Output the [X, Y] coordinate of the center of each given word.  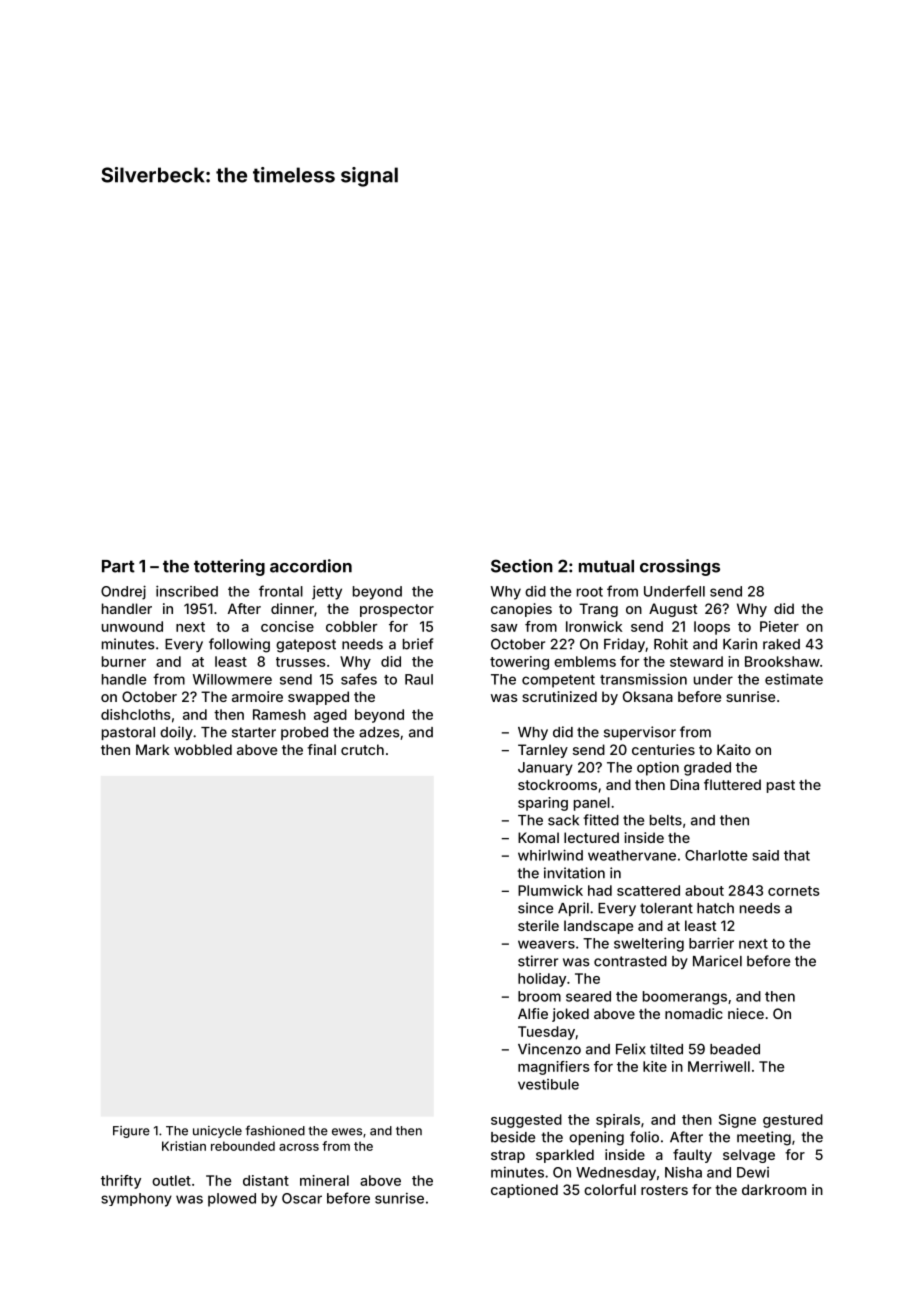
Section [522, 566]
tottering [229, 567]
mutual [606, 566]
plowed [232, 1200]
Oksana [648, 696]
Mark [152, 749]
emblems [585, 661]
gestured [793, 1121]
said [765, 855]
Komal [538, 837]
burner [124, 661]
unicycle [217, 1132]
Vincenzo [549, 1049]
